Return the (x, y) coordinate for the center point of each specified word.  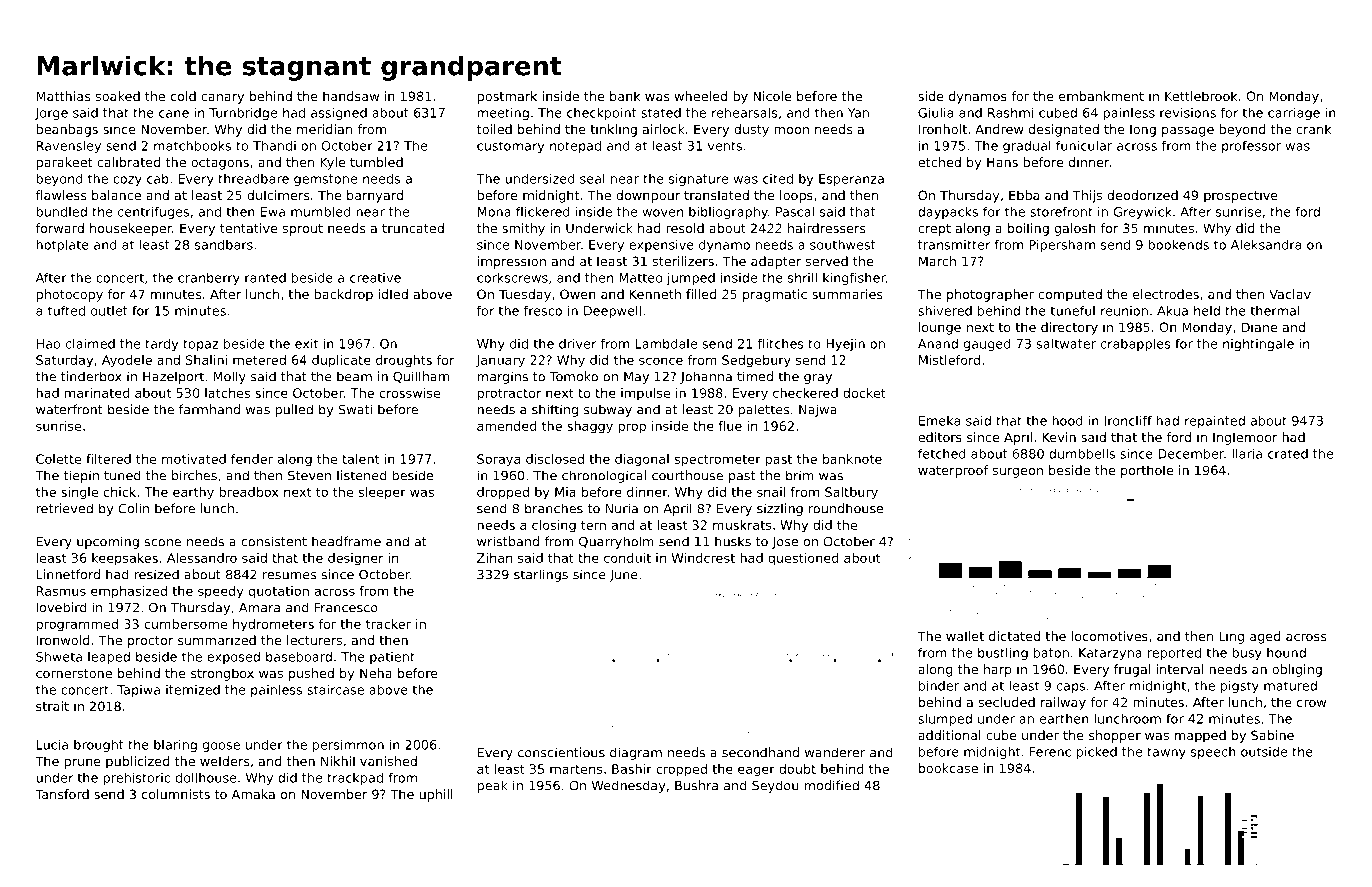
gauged (987, 344)
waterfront (69, 409)
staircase (335, 690)
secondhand (760, 752)
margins (502, 377)
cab (158, 179)
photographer (990, 295)
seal (592, 179)
